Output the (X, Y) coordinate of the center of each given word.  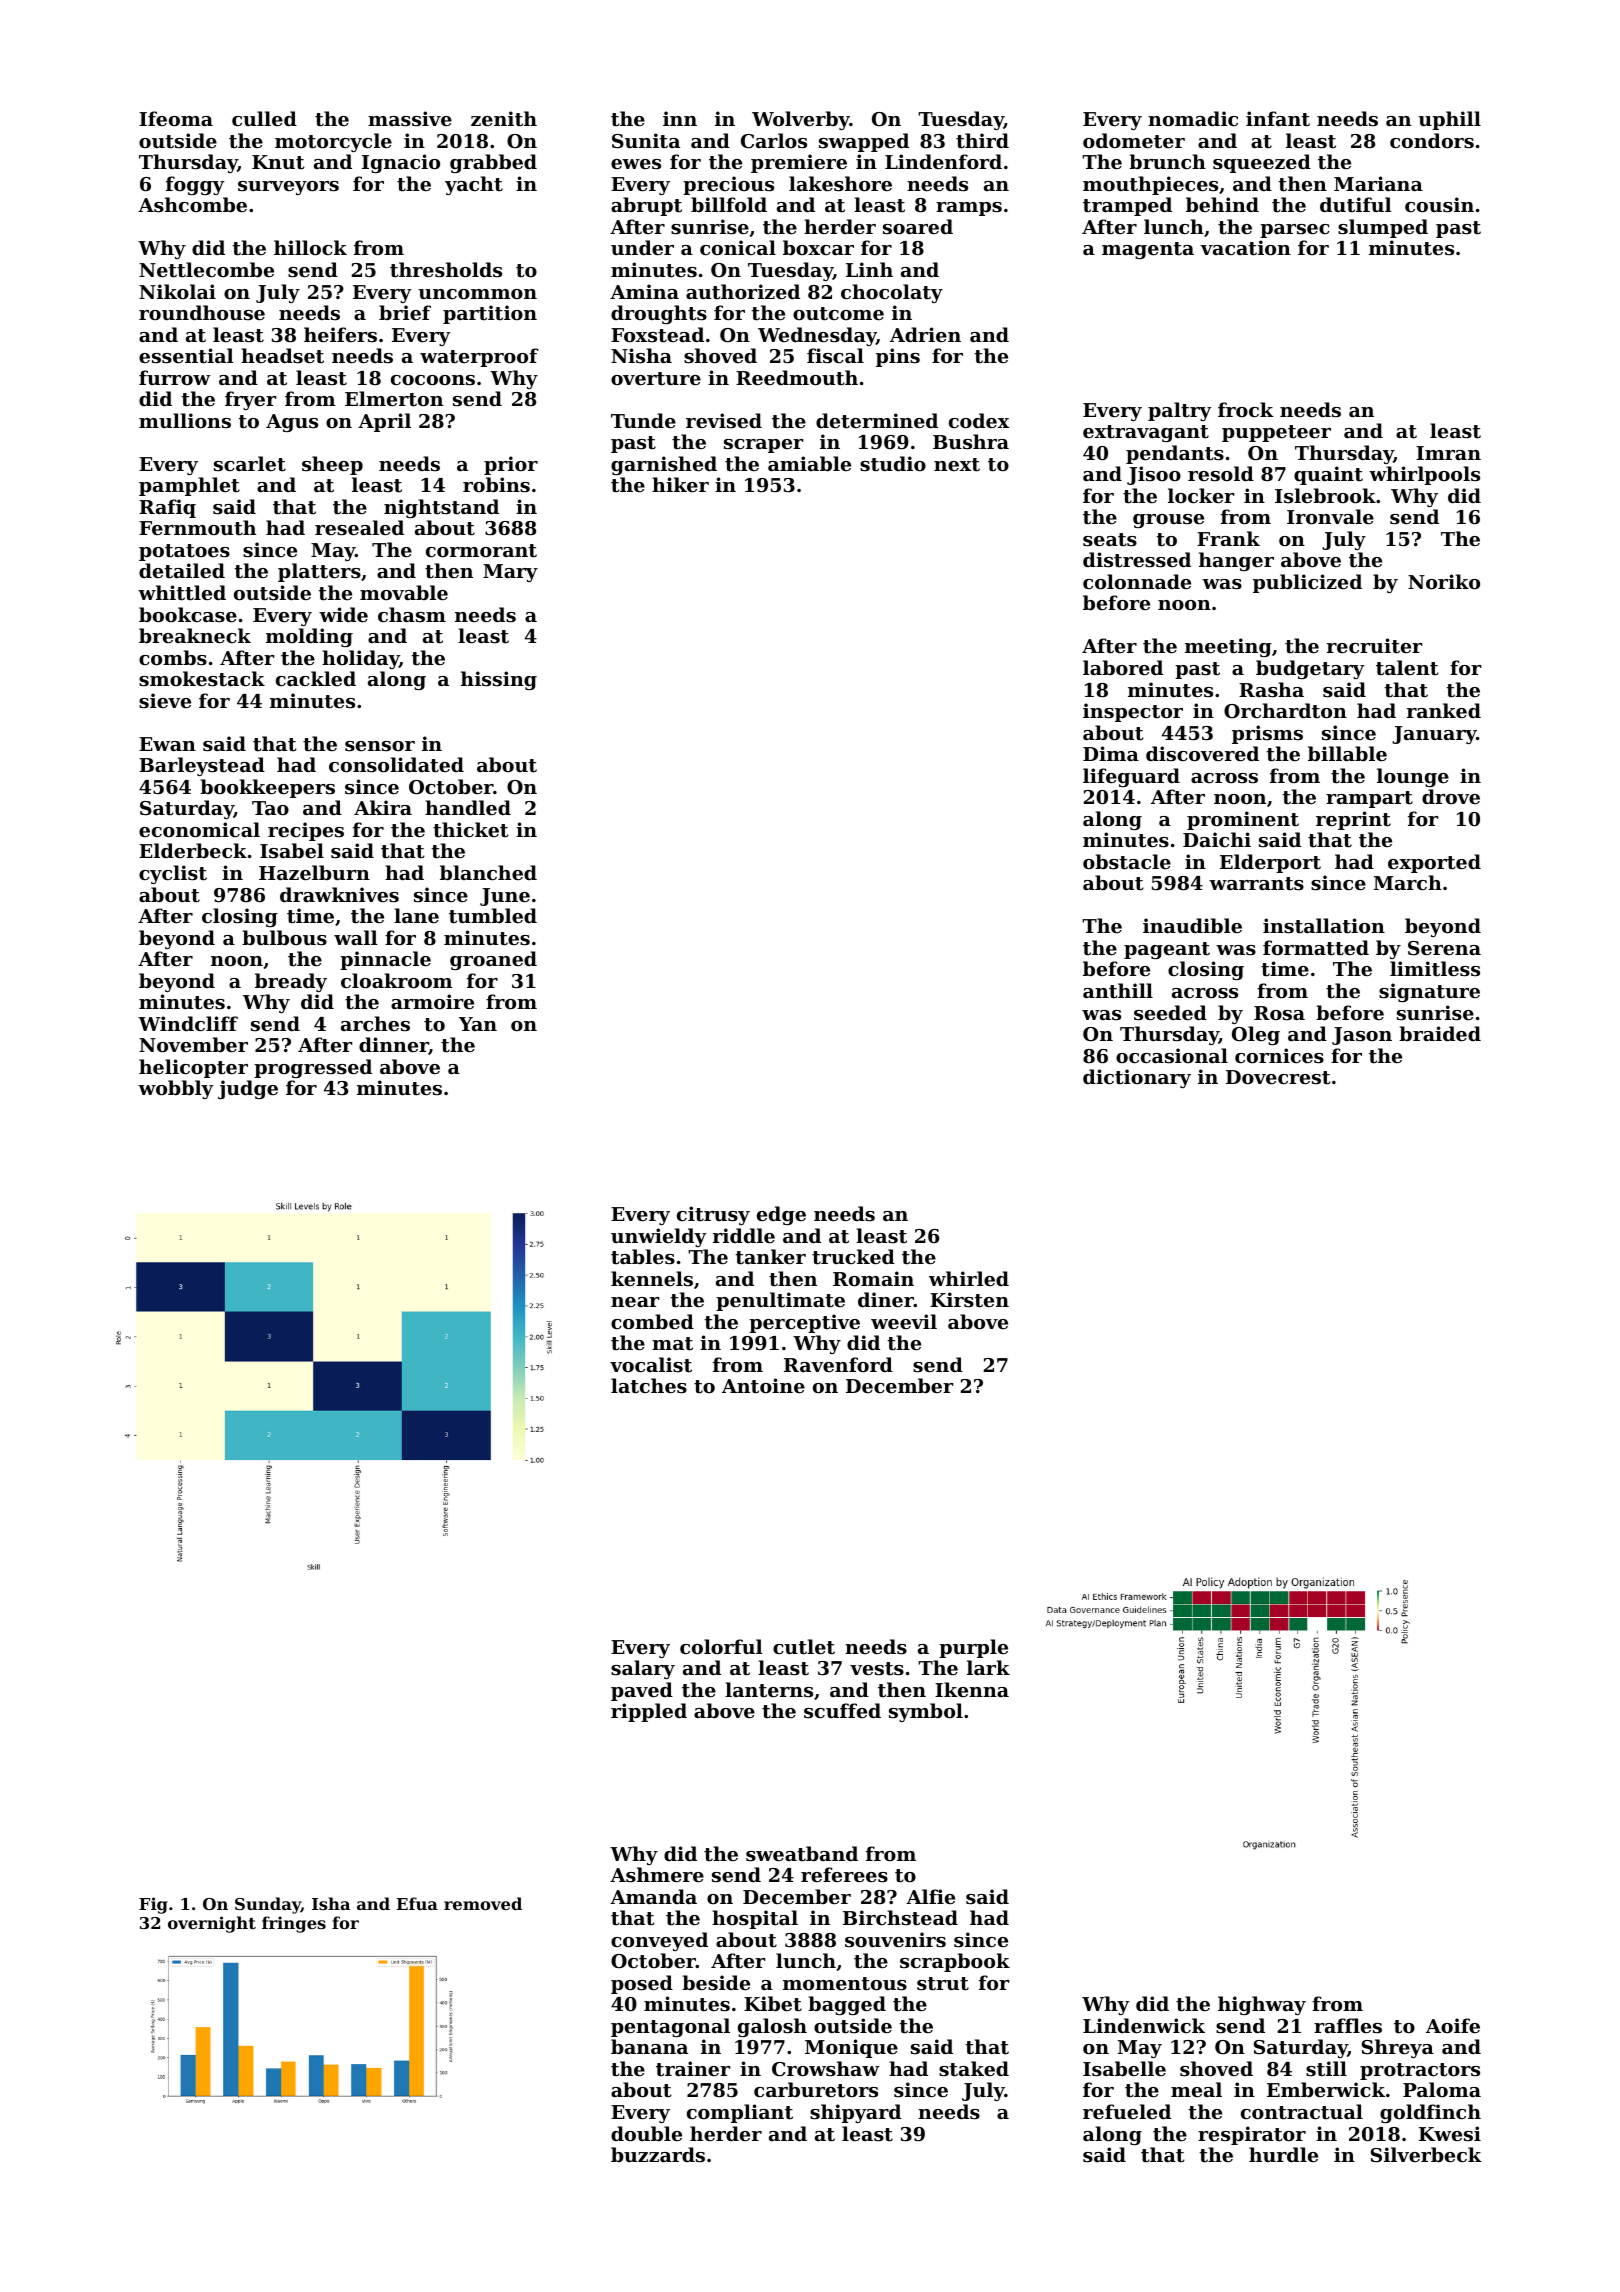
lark (988, 1667)
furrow (175, 377)
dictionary (1137, 1078)
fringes (294, 1924)
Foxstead (657, 335)
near (635, 1302)
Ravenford (838, 1364)
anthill (1118, 990)
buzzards (658, 2154)
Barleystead (202, 766)
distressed (1137, 560)
